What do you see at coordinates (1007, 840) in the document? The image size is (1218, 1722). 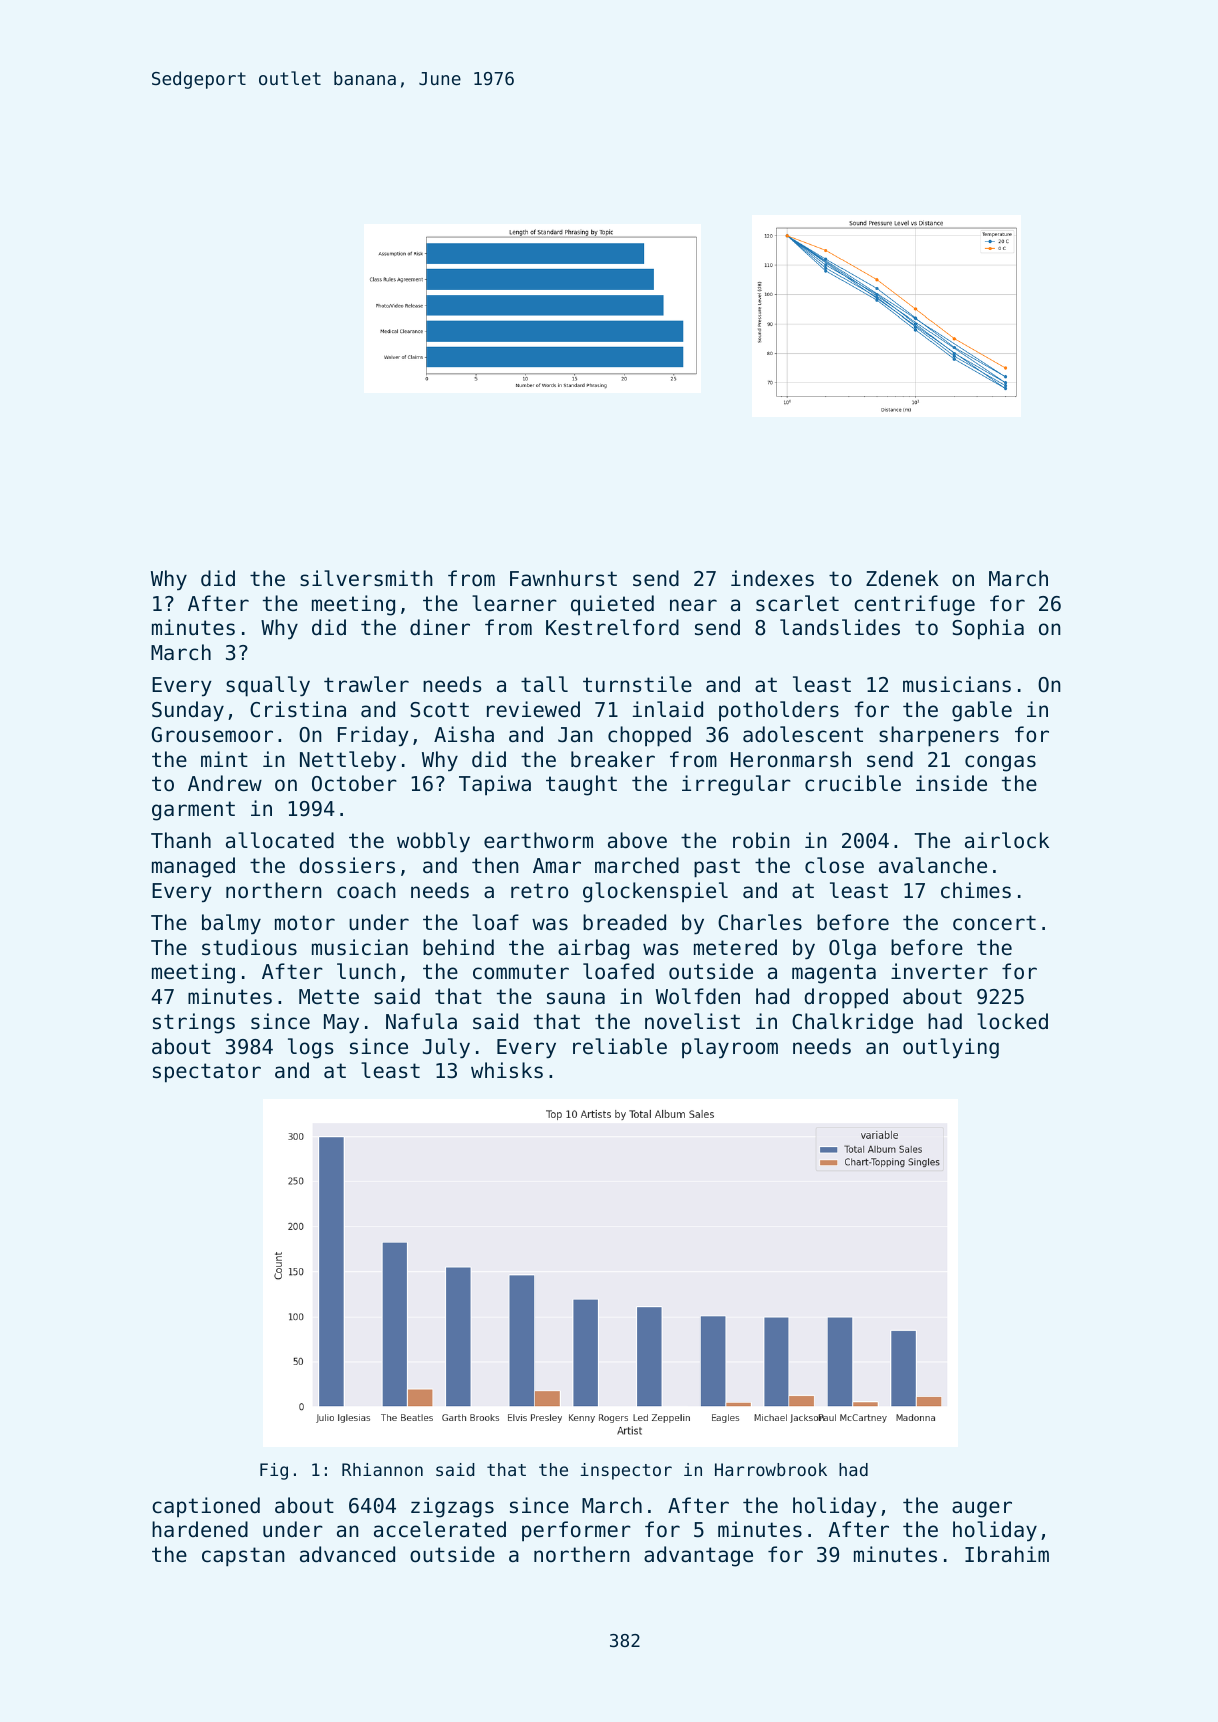 I see `airlock` at bounding box center [1007, 840].
